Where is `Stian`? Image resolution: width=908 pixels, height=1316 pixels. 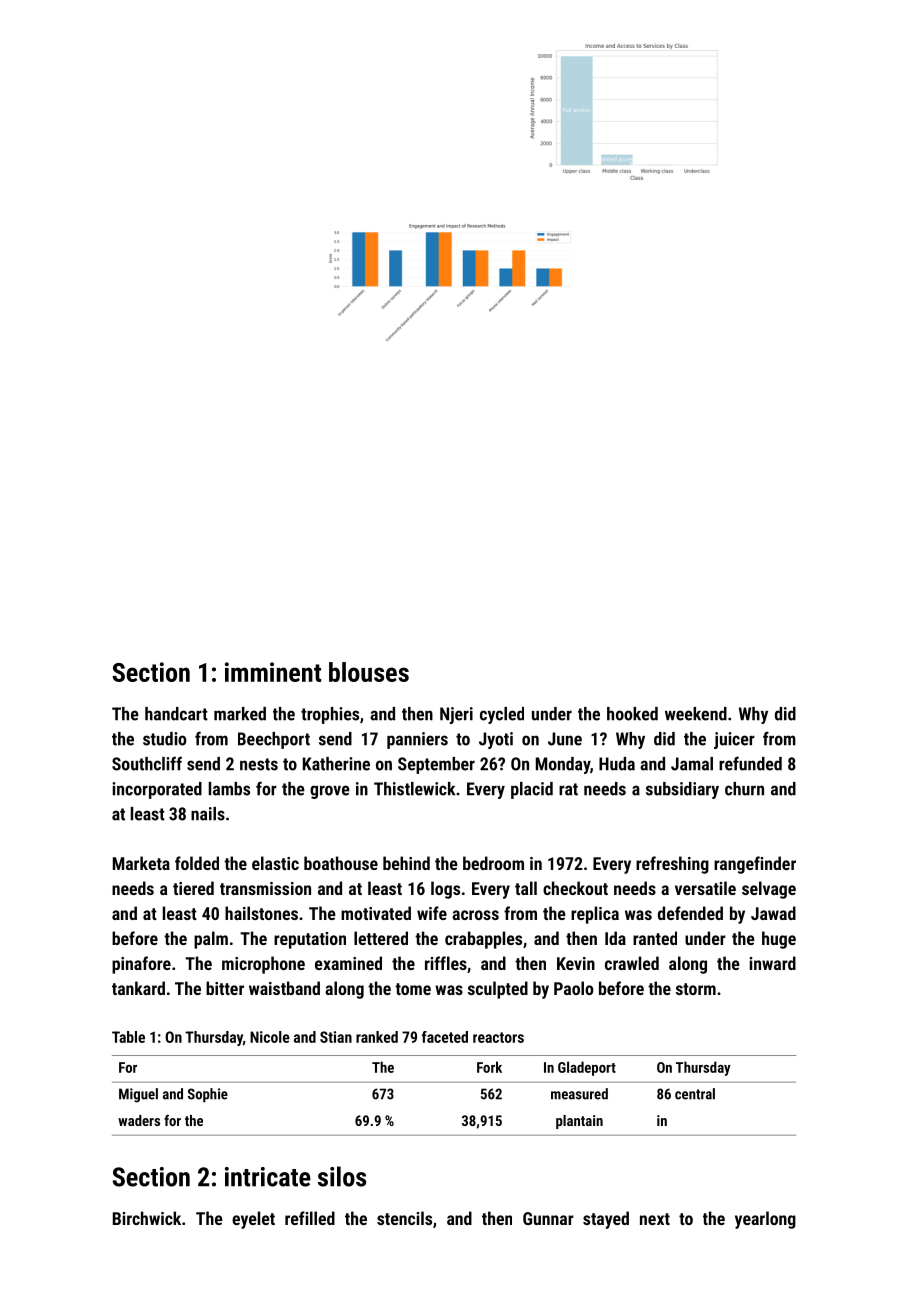
Stian is located at coordinates (336, 1037).
